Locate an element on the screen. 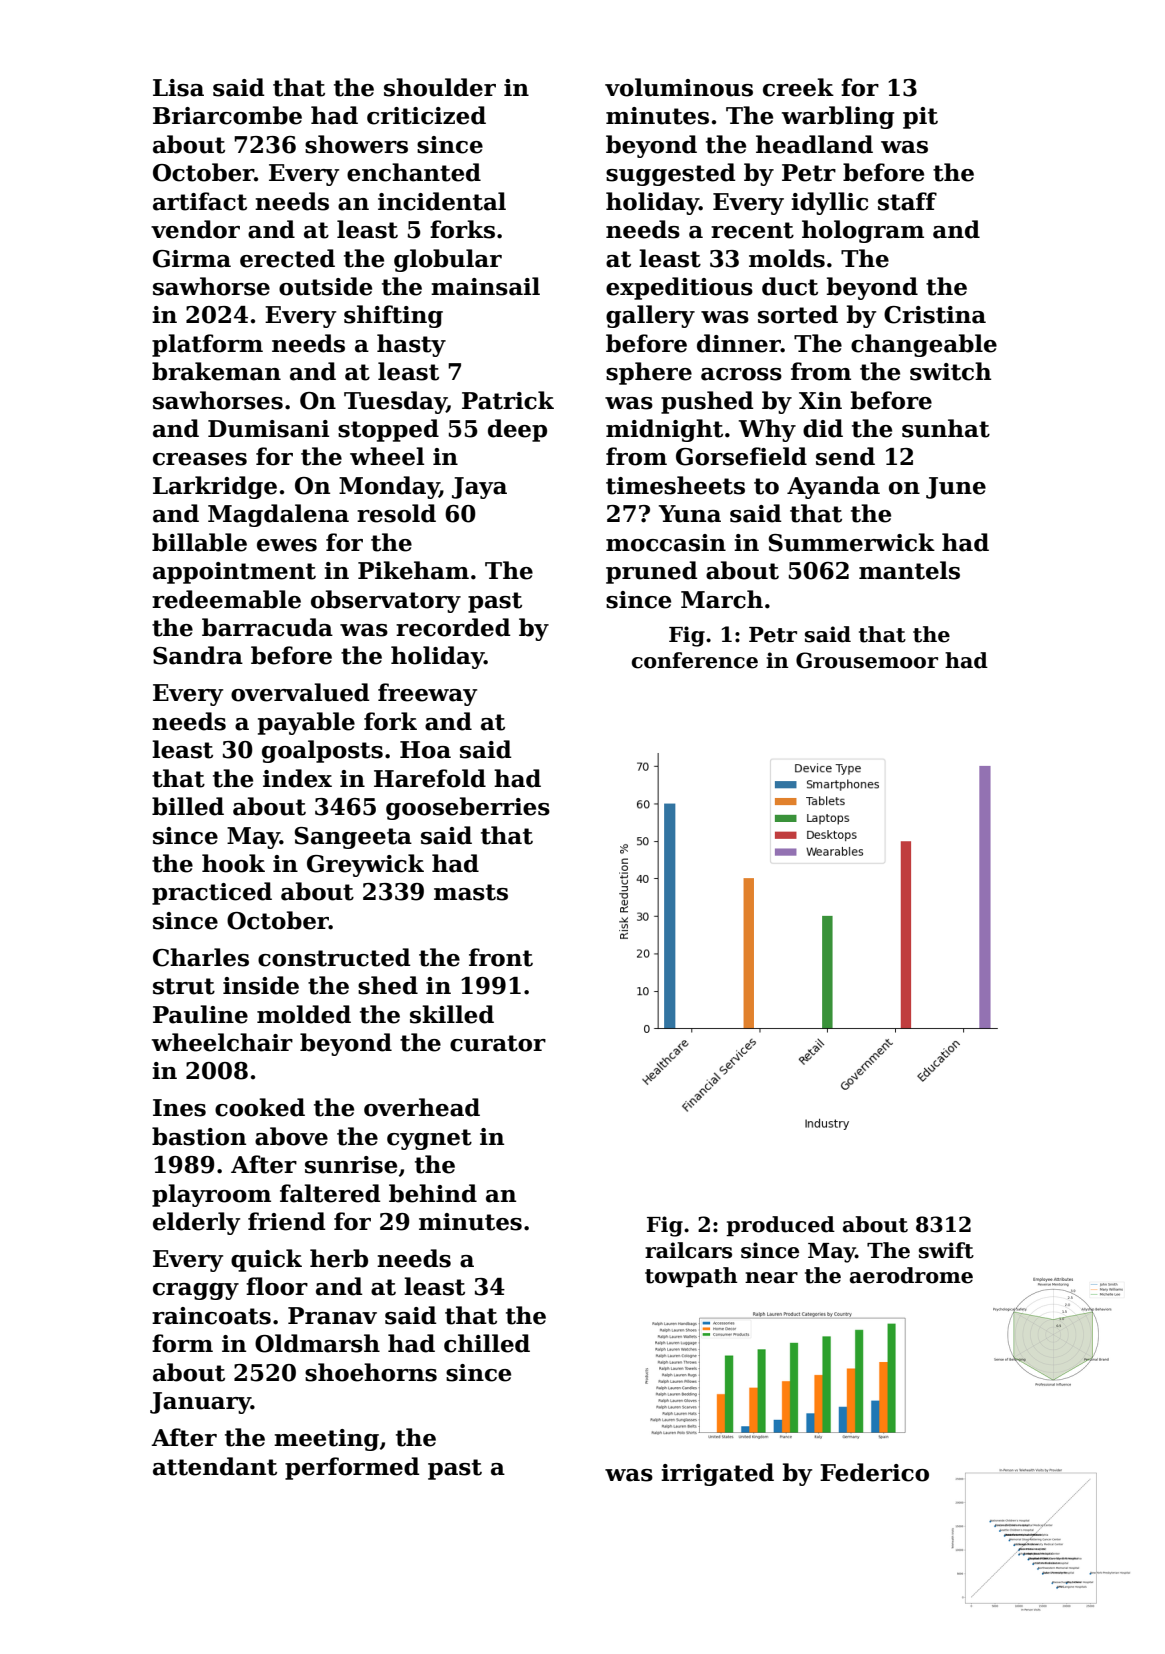 The height and width of the screenshot is (1654, 1165). freeway is located at coordinates (427, 694).
